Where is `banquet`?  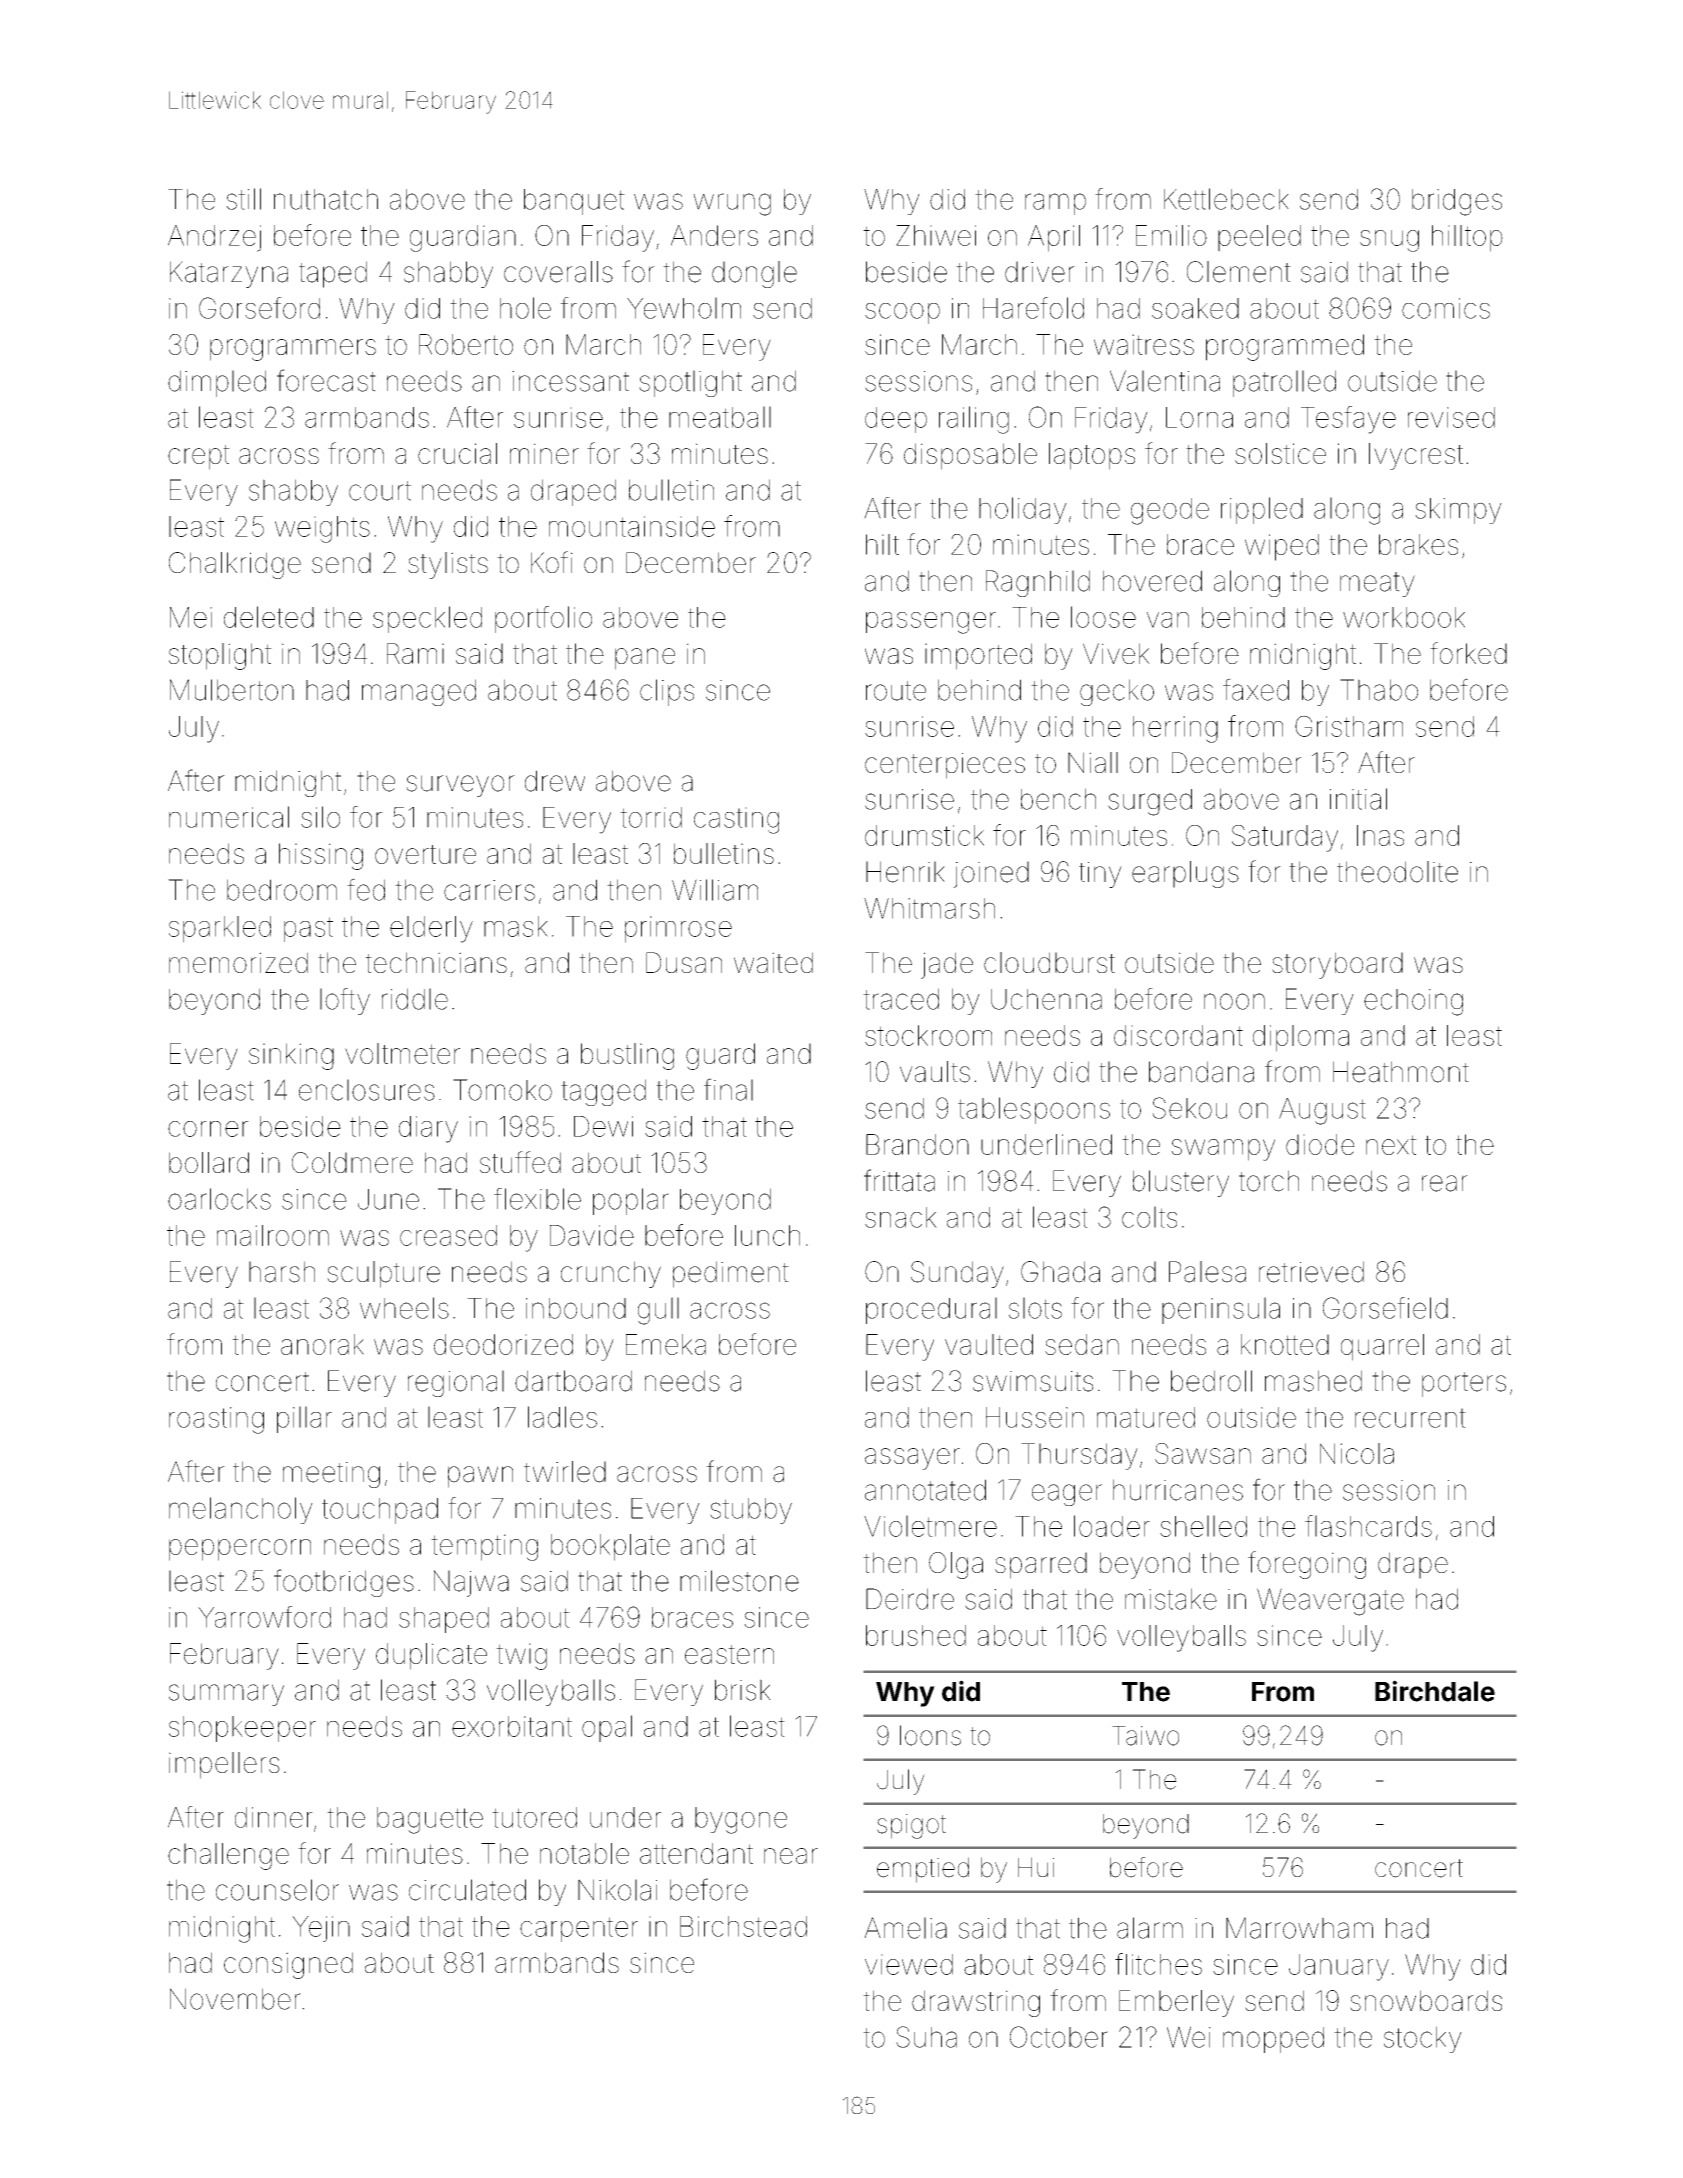 banquet is located at coordinates (574, 202).
